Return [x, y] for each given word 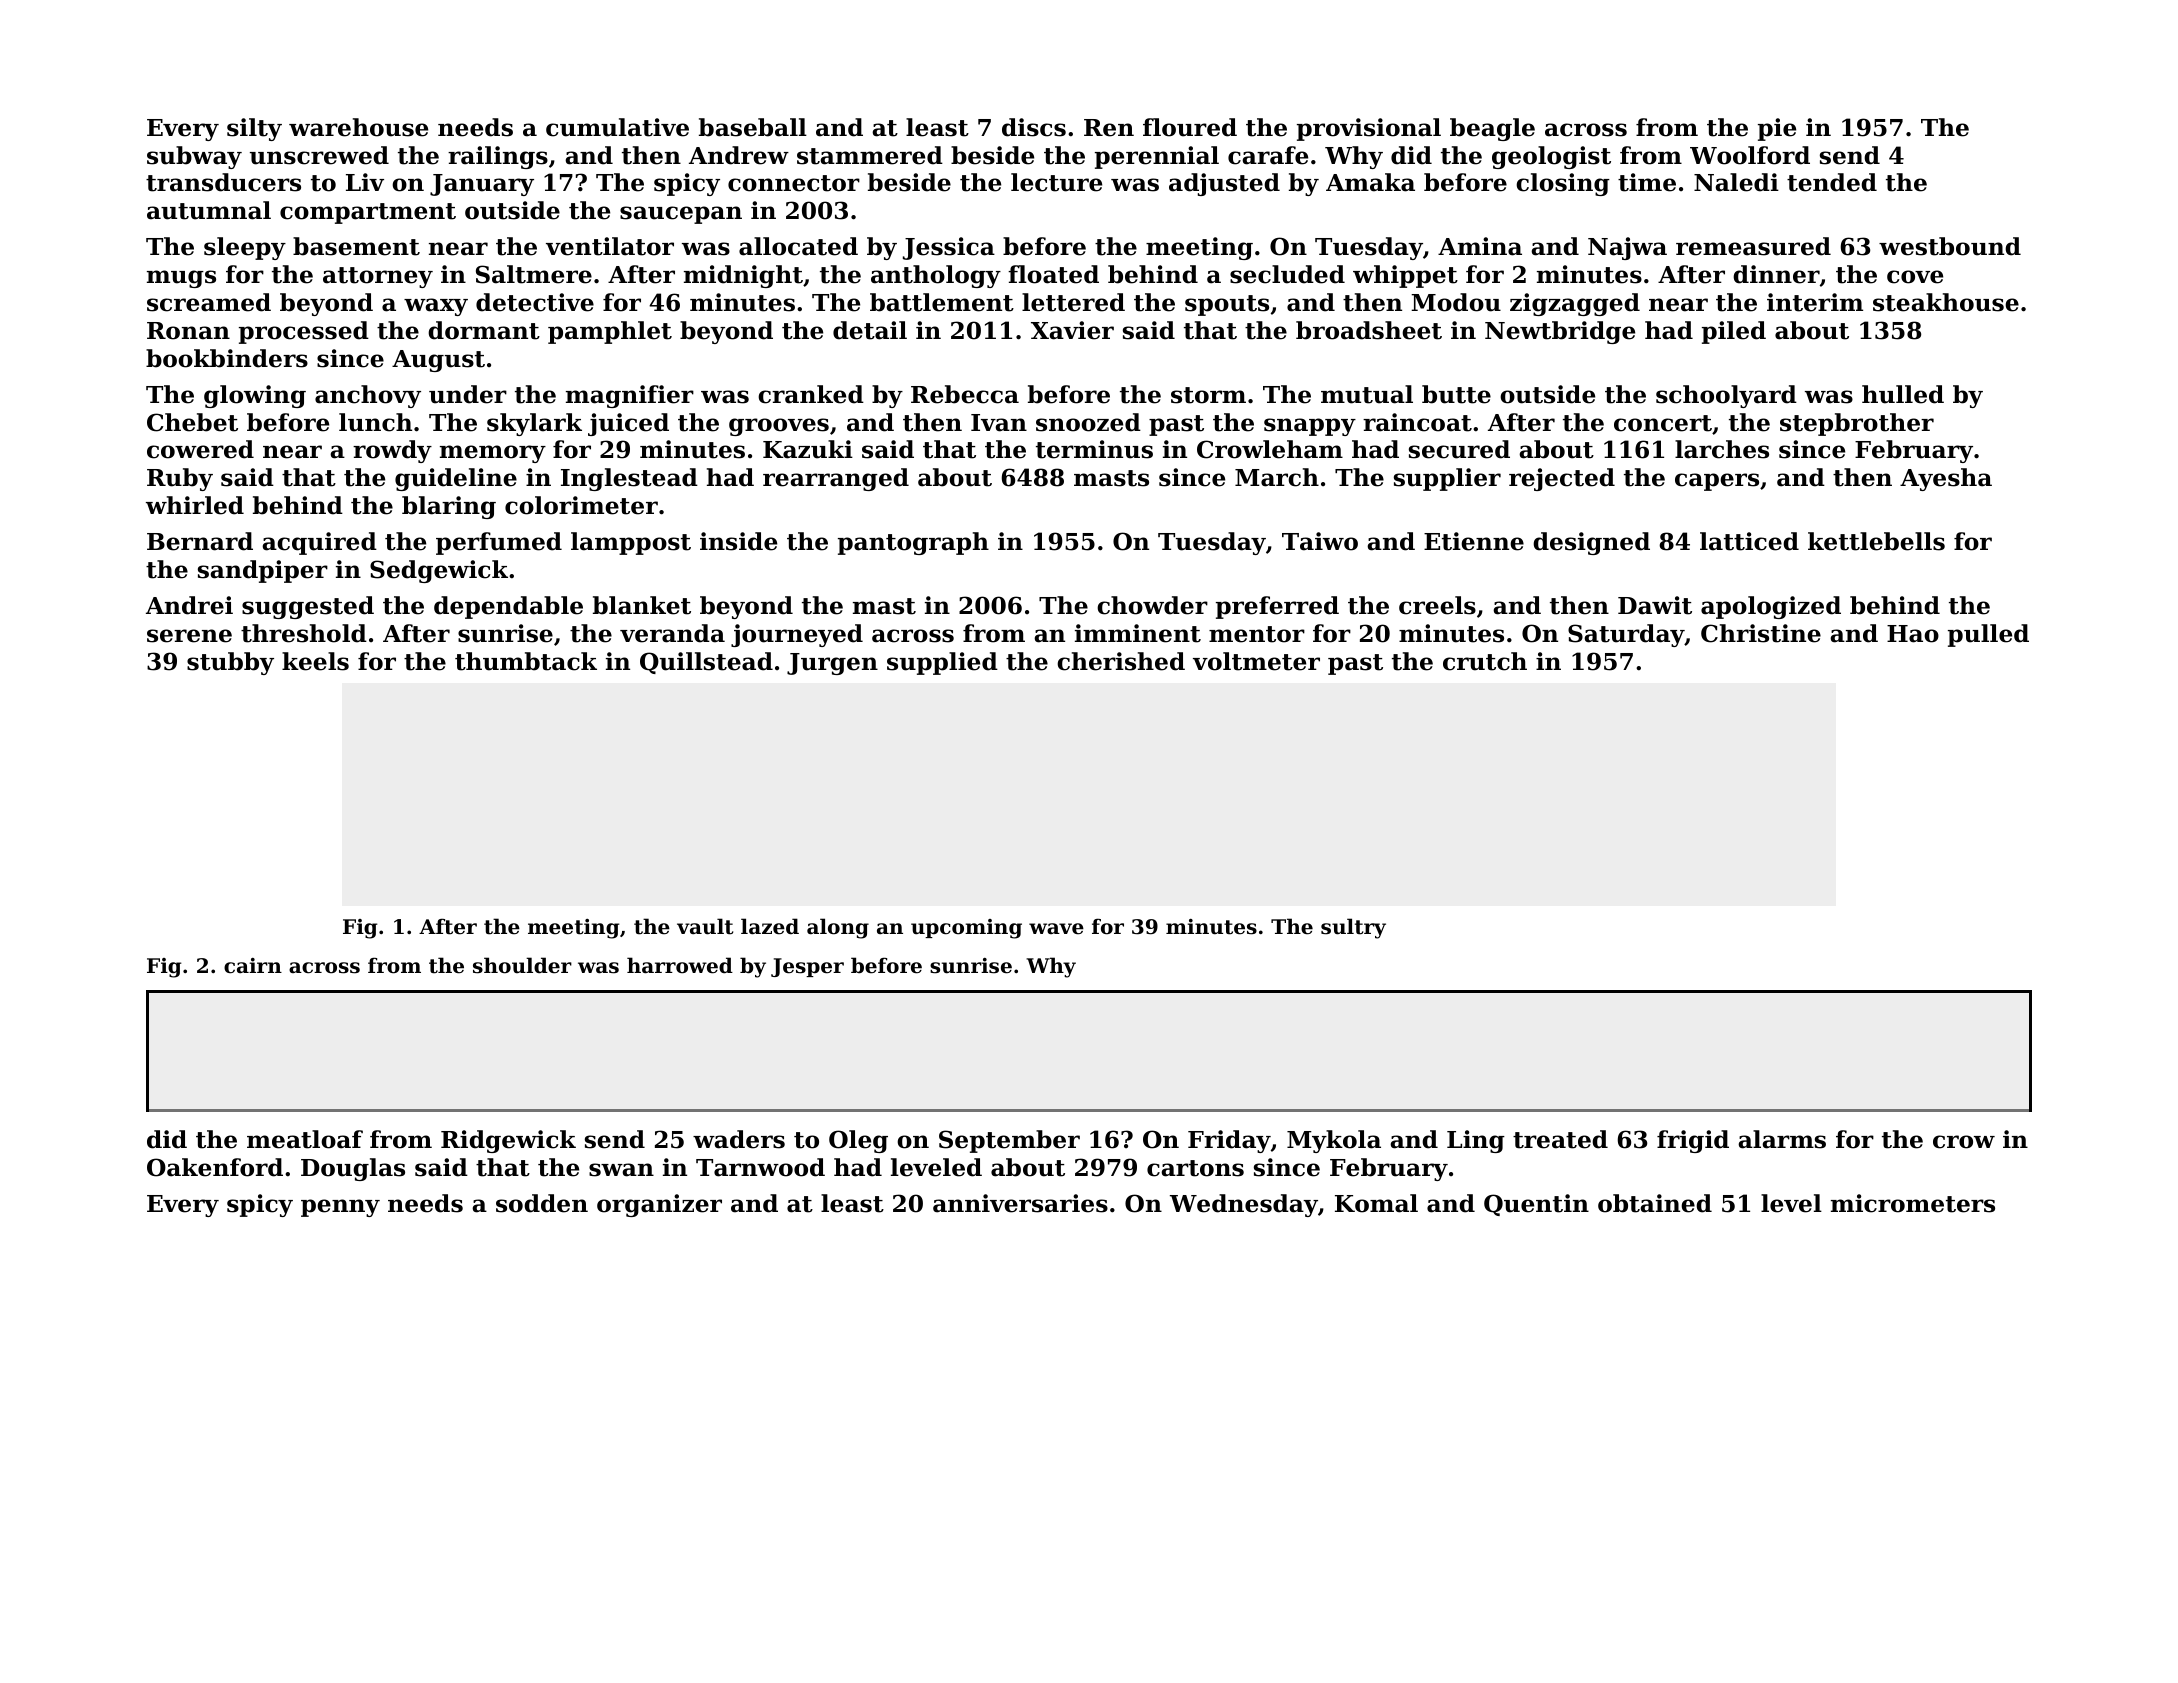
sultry [1353, 928]
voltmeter [1256, 661]
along [838, 928]
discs [1034, 127]
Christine [1761, 633]
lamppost [631, 543]
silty [254, 129]
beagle [1492, 129]
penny [340, 1208]
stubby [230, 663]
